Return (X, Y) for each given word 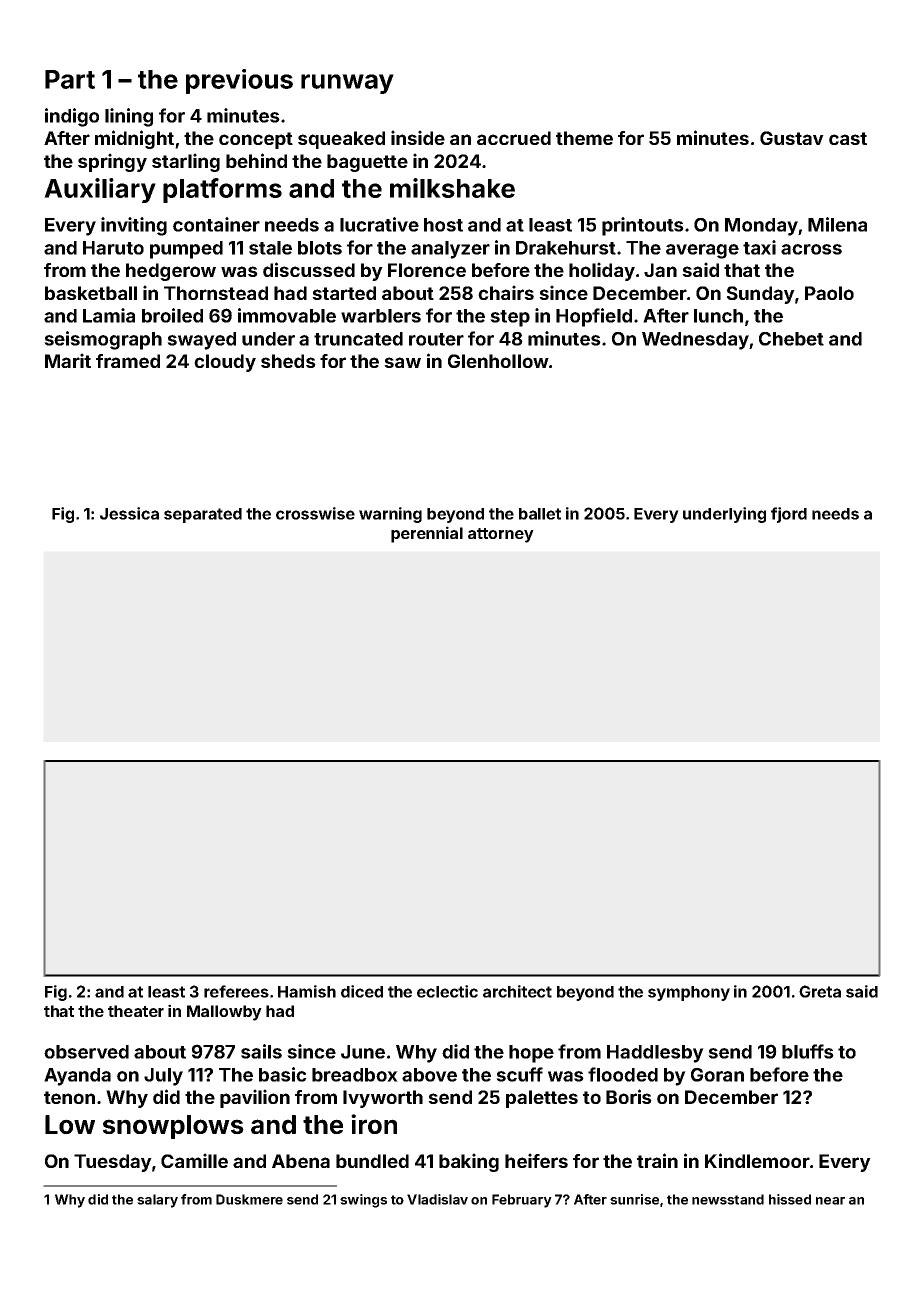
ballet (540, 514)
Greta (820, 991)
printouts (643, 226)
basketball (91, 293)
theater (136, 1011)
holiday (602, 271)
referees (236, 991)
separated (203, 515)
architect (517, 991)
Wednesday (695, 341)
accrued (514, 138)
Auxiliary (100, 190)
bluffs (808, 1051)
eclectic (447, 991)
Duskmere (249, 1199)
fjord (789, 515)
